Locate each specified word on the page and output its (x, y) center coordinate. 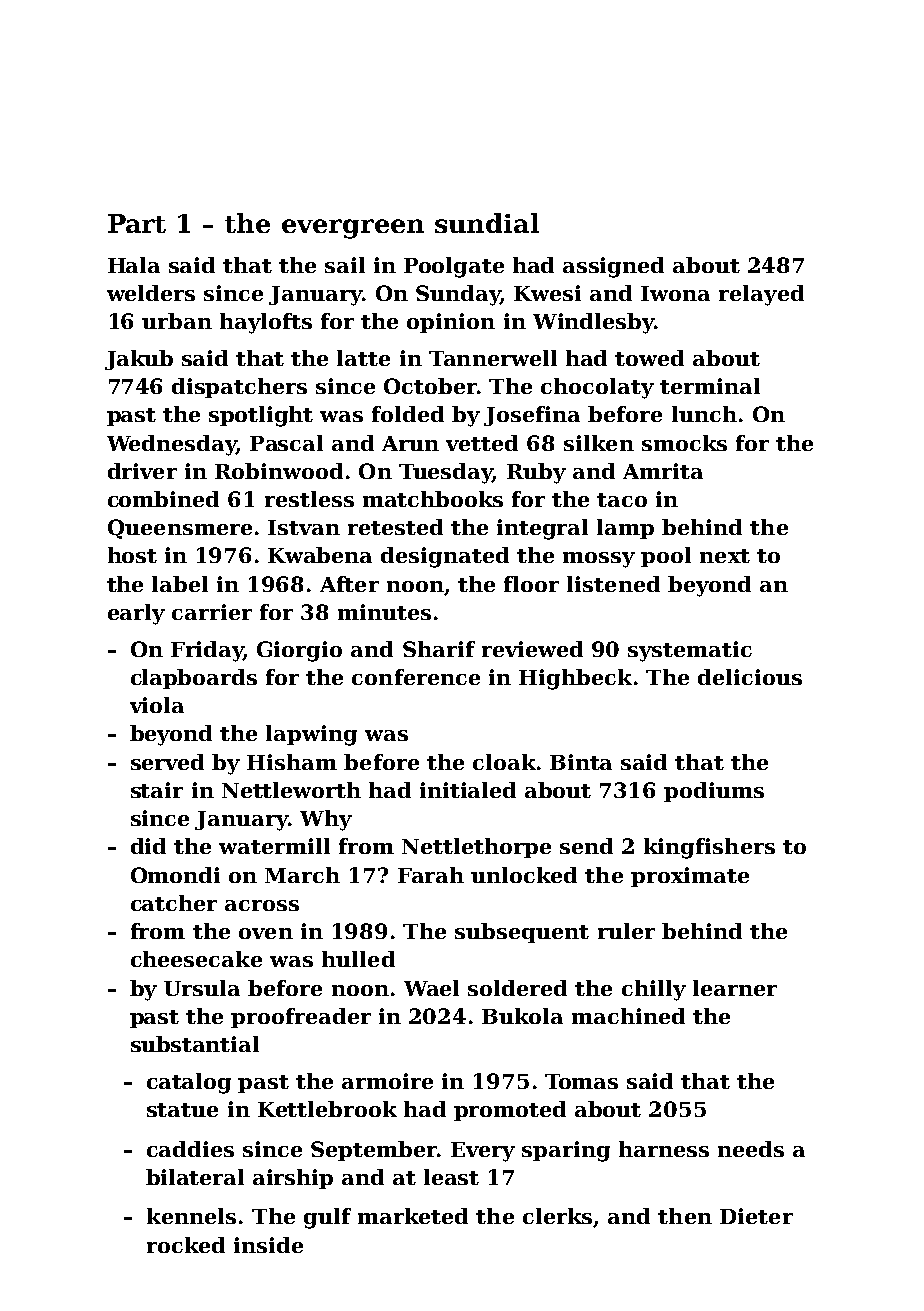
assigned (613, 267)
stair (157, 790)
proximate (690, 877)
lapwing (311, 735)
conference (416, 677)
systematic (690, 651)
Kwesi (547, 293)
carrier (212, 612)
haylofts (266, 323)
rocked (186, 1245)
